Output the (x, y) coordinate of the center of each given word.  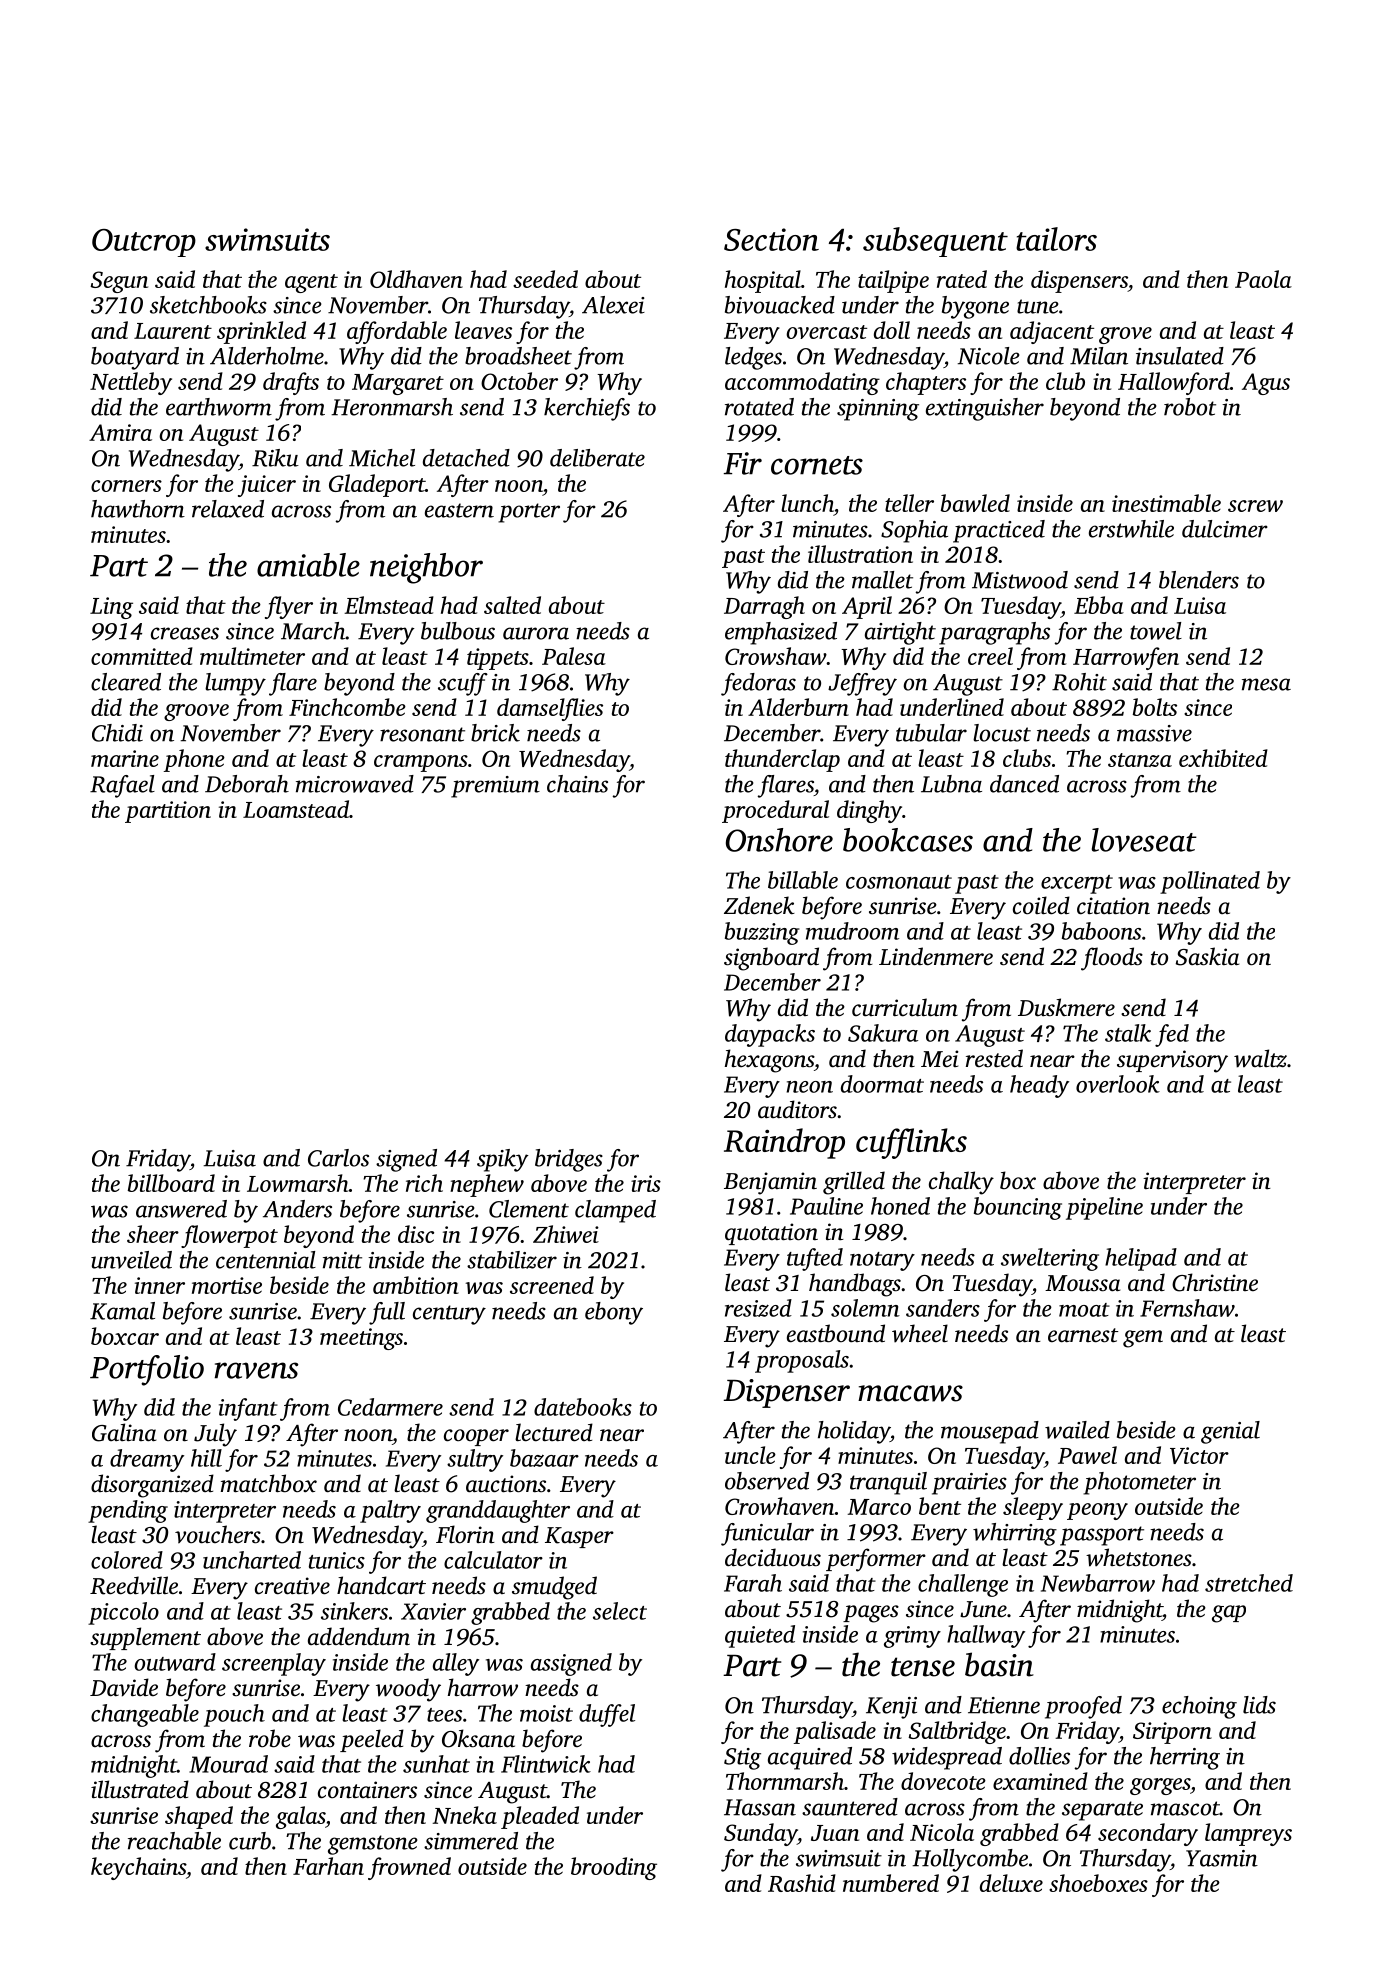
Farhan (328, 1866)
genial (1230, 1432)
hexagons (769, 1061)
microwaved (355, 784)
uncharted (252, 1560)
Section (771, 239)
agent (311, 283)
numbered (891, 1883)
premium (495, 787)
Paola (1263, 279)
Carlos (338, 1158)
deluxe (1011, 1883)
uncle (750, 1455)
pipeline (1104, 1208)
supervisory (1172, 1061)
